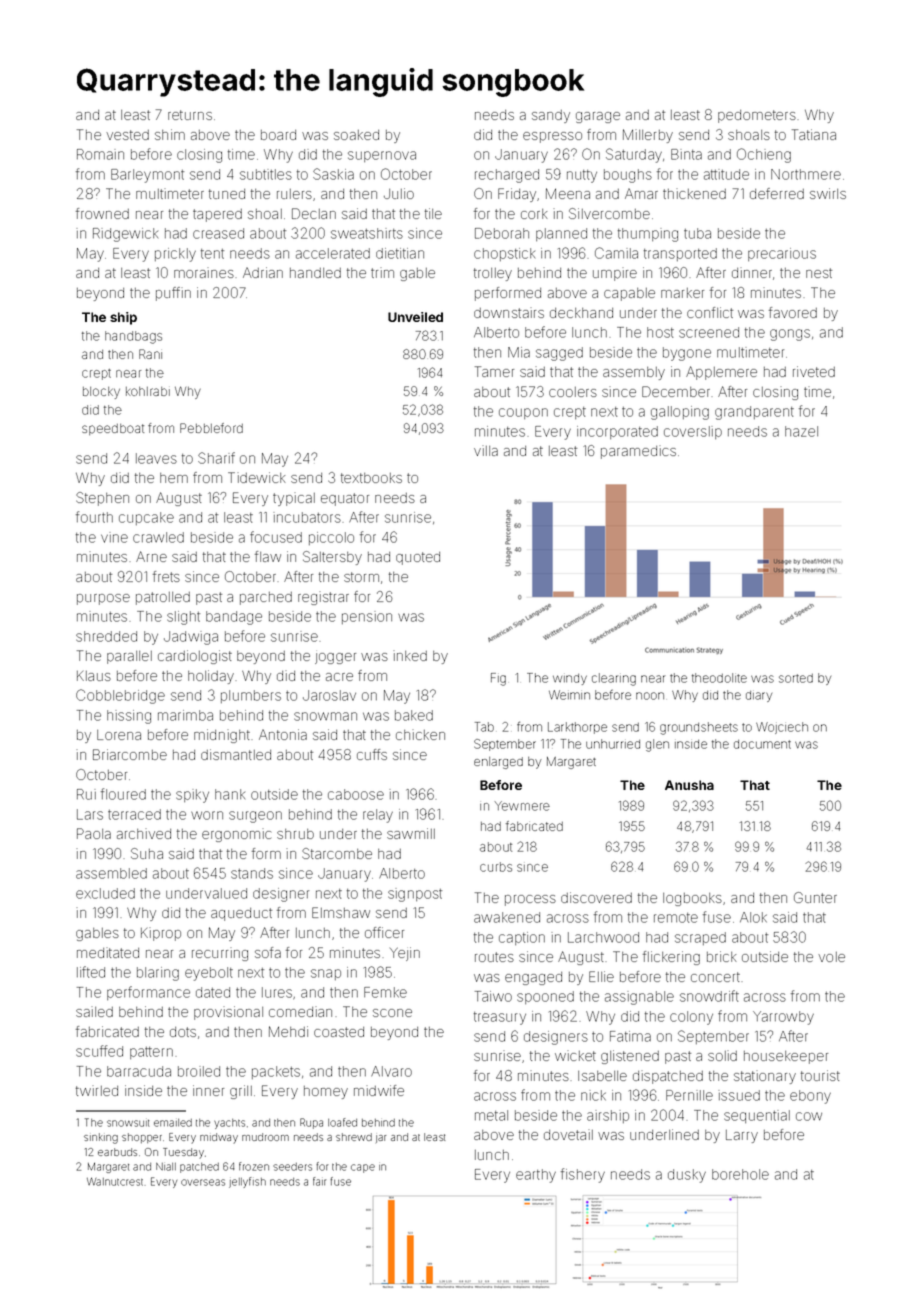 This image has width=924, height=1308. I want to click on wicket, so click(575, 1055).
